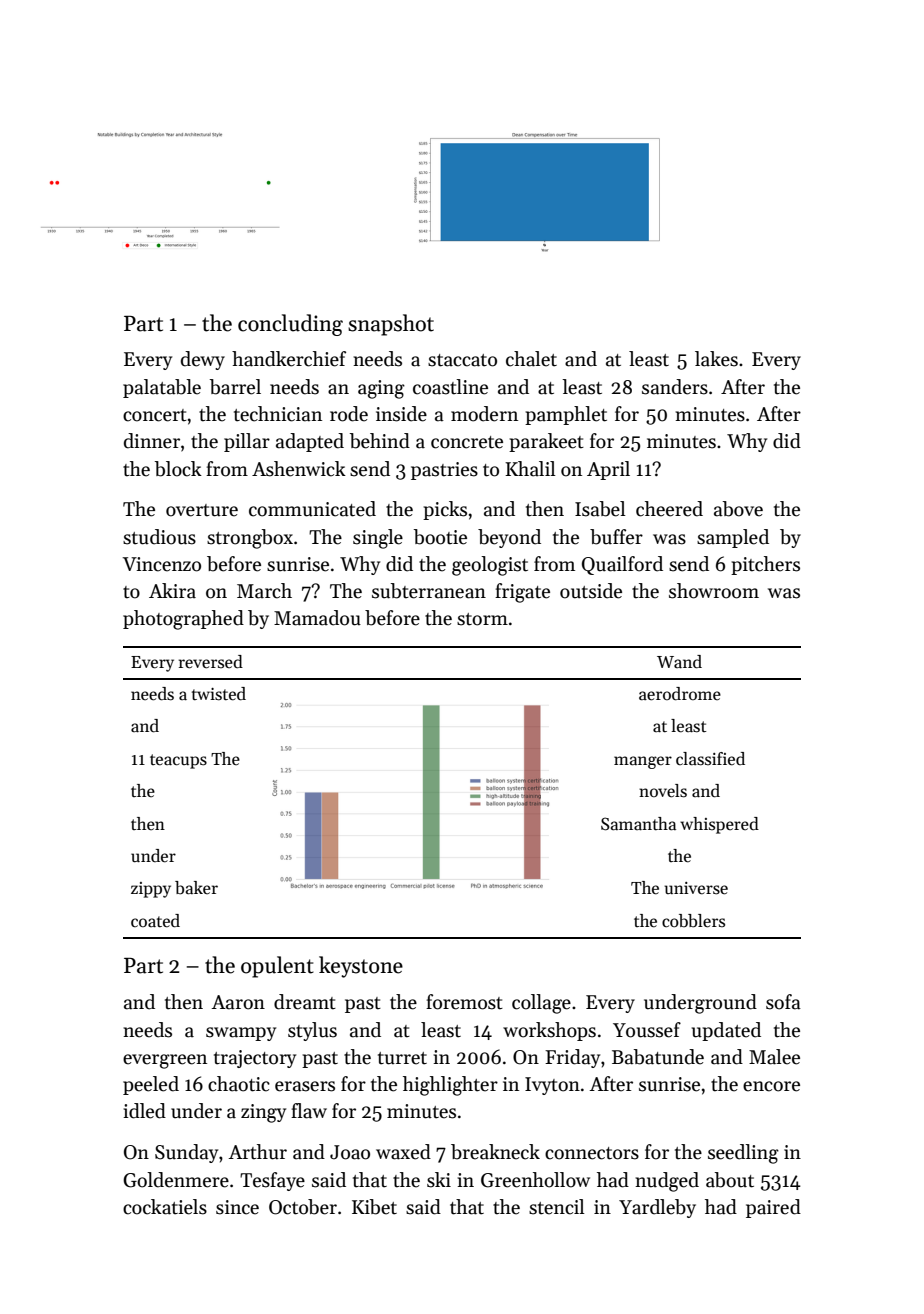 Image resolution: width=924 pixels, height=1314 pixels. What do you see at coordinates (219, 694) in the screenshot?
I see `twisted` at bounding box center [219, 694].
